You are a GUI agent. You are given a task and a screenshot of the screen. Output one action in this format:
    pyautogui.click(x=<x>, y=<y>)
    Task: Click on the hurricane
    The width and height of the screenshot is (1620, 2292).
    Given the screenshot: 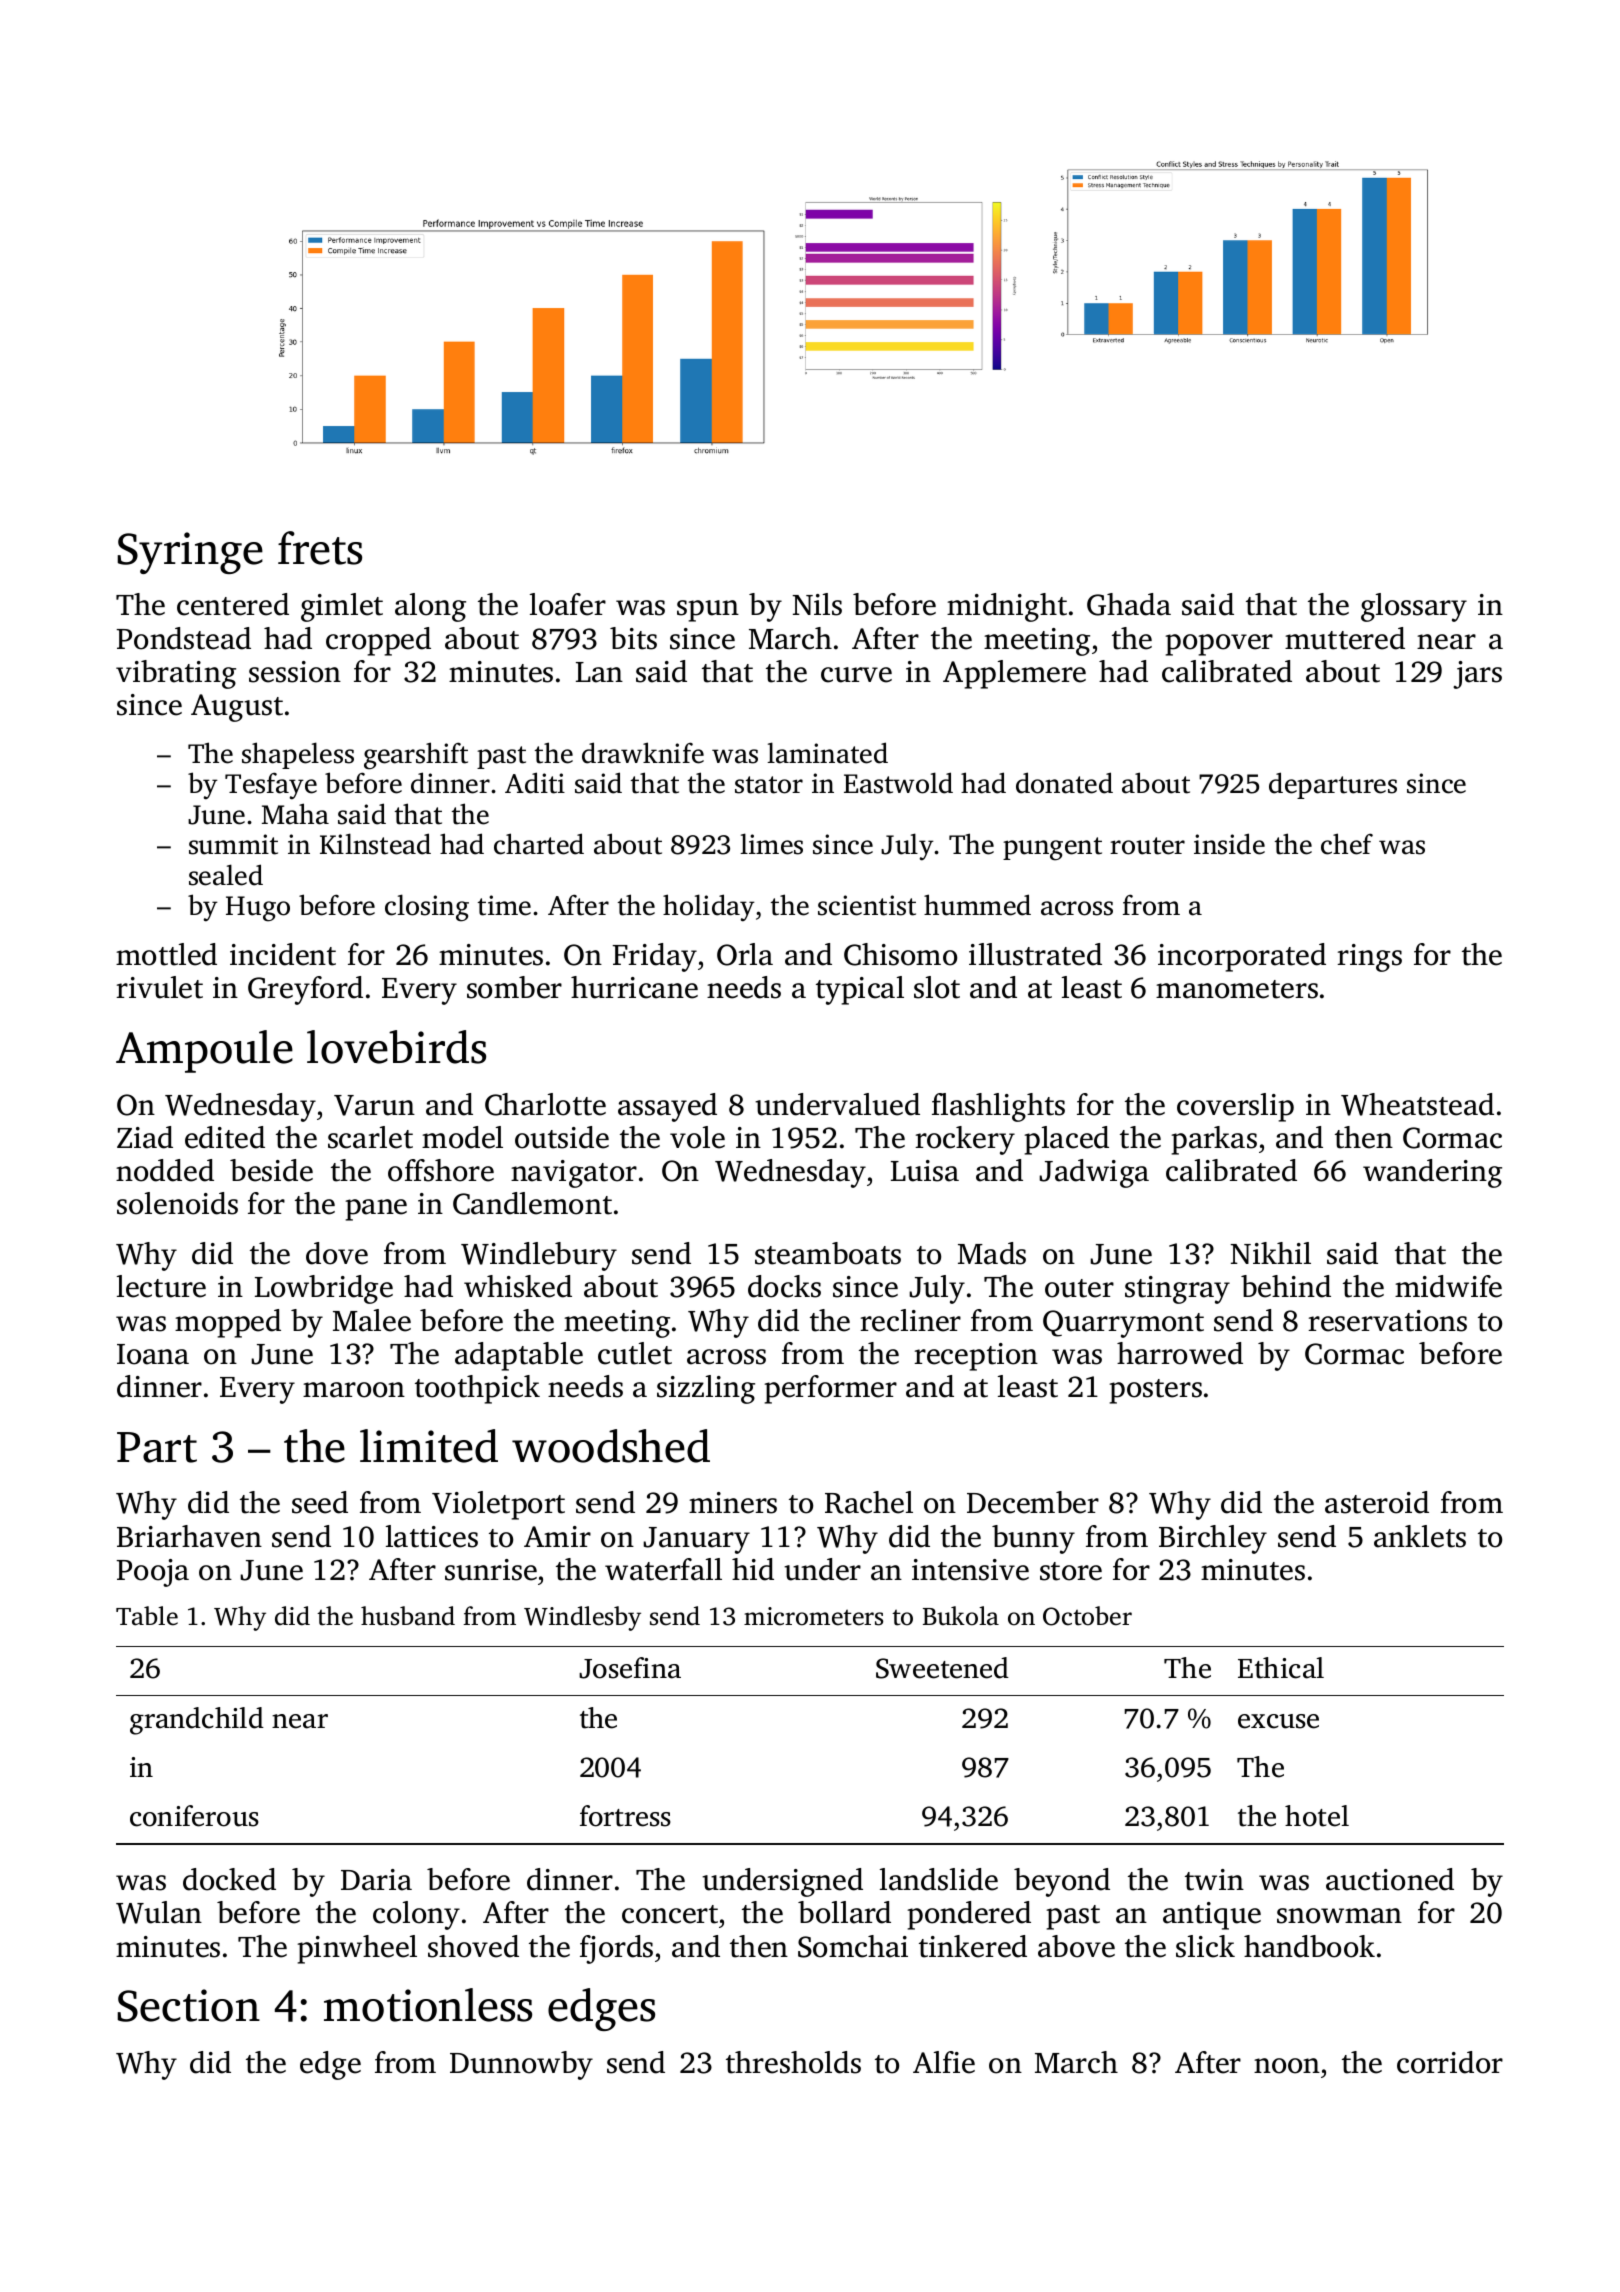 What is the action you would take?
    pyautogui.click(x=634, y=987)
